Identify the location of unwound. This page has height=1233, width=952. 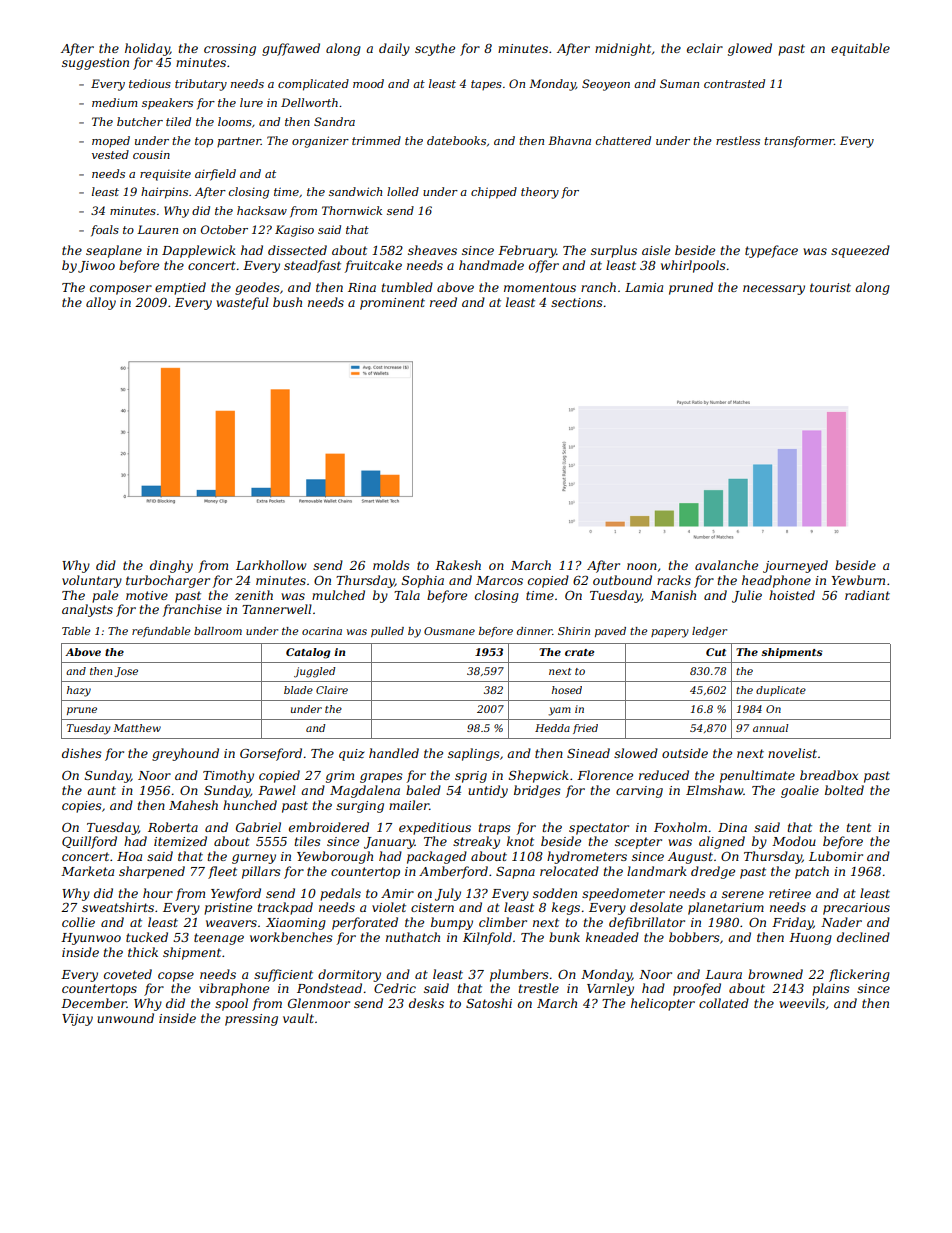
(125, 1018).
